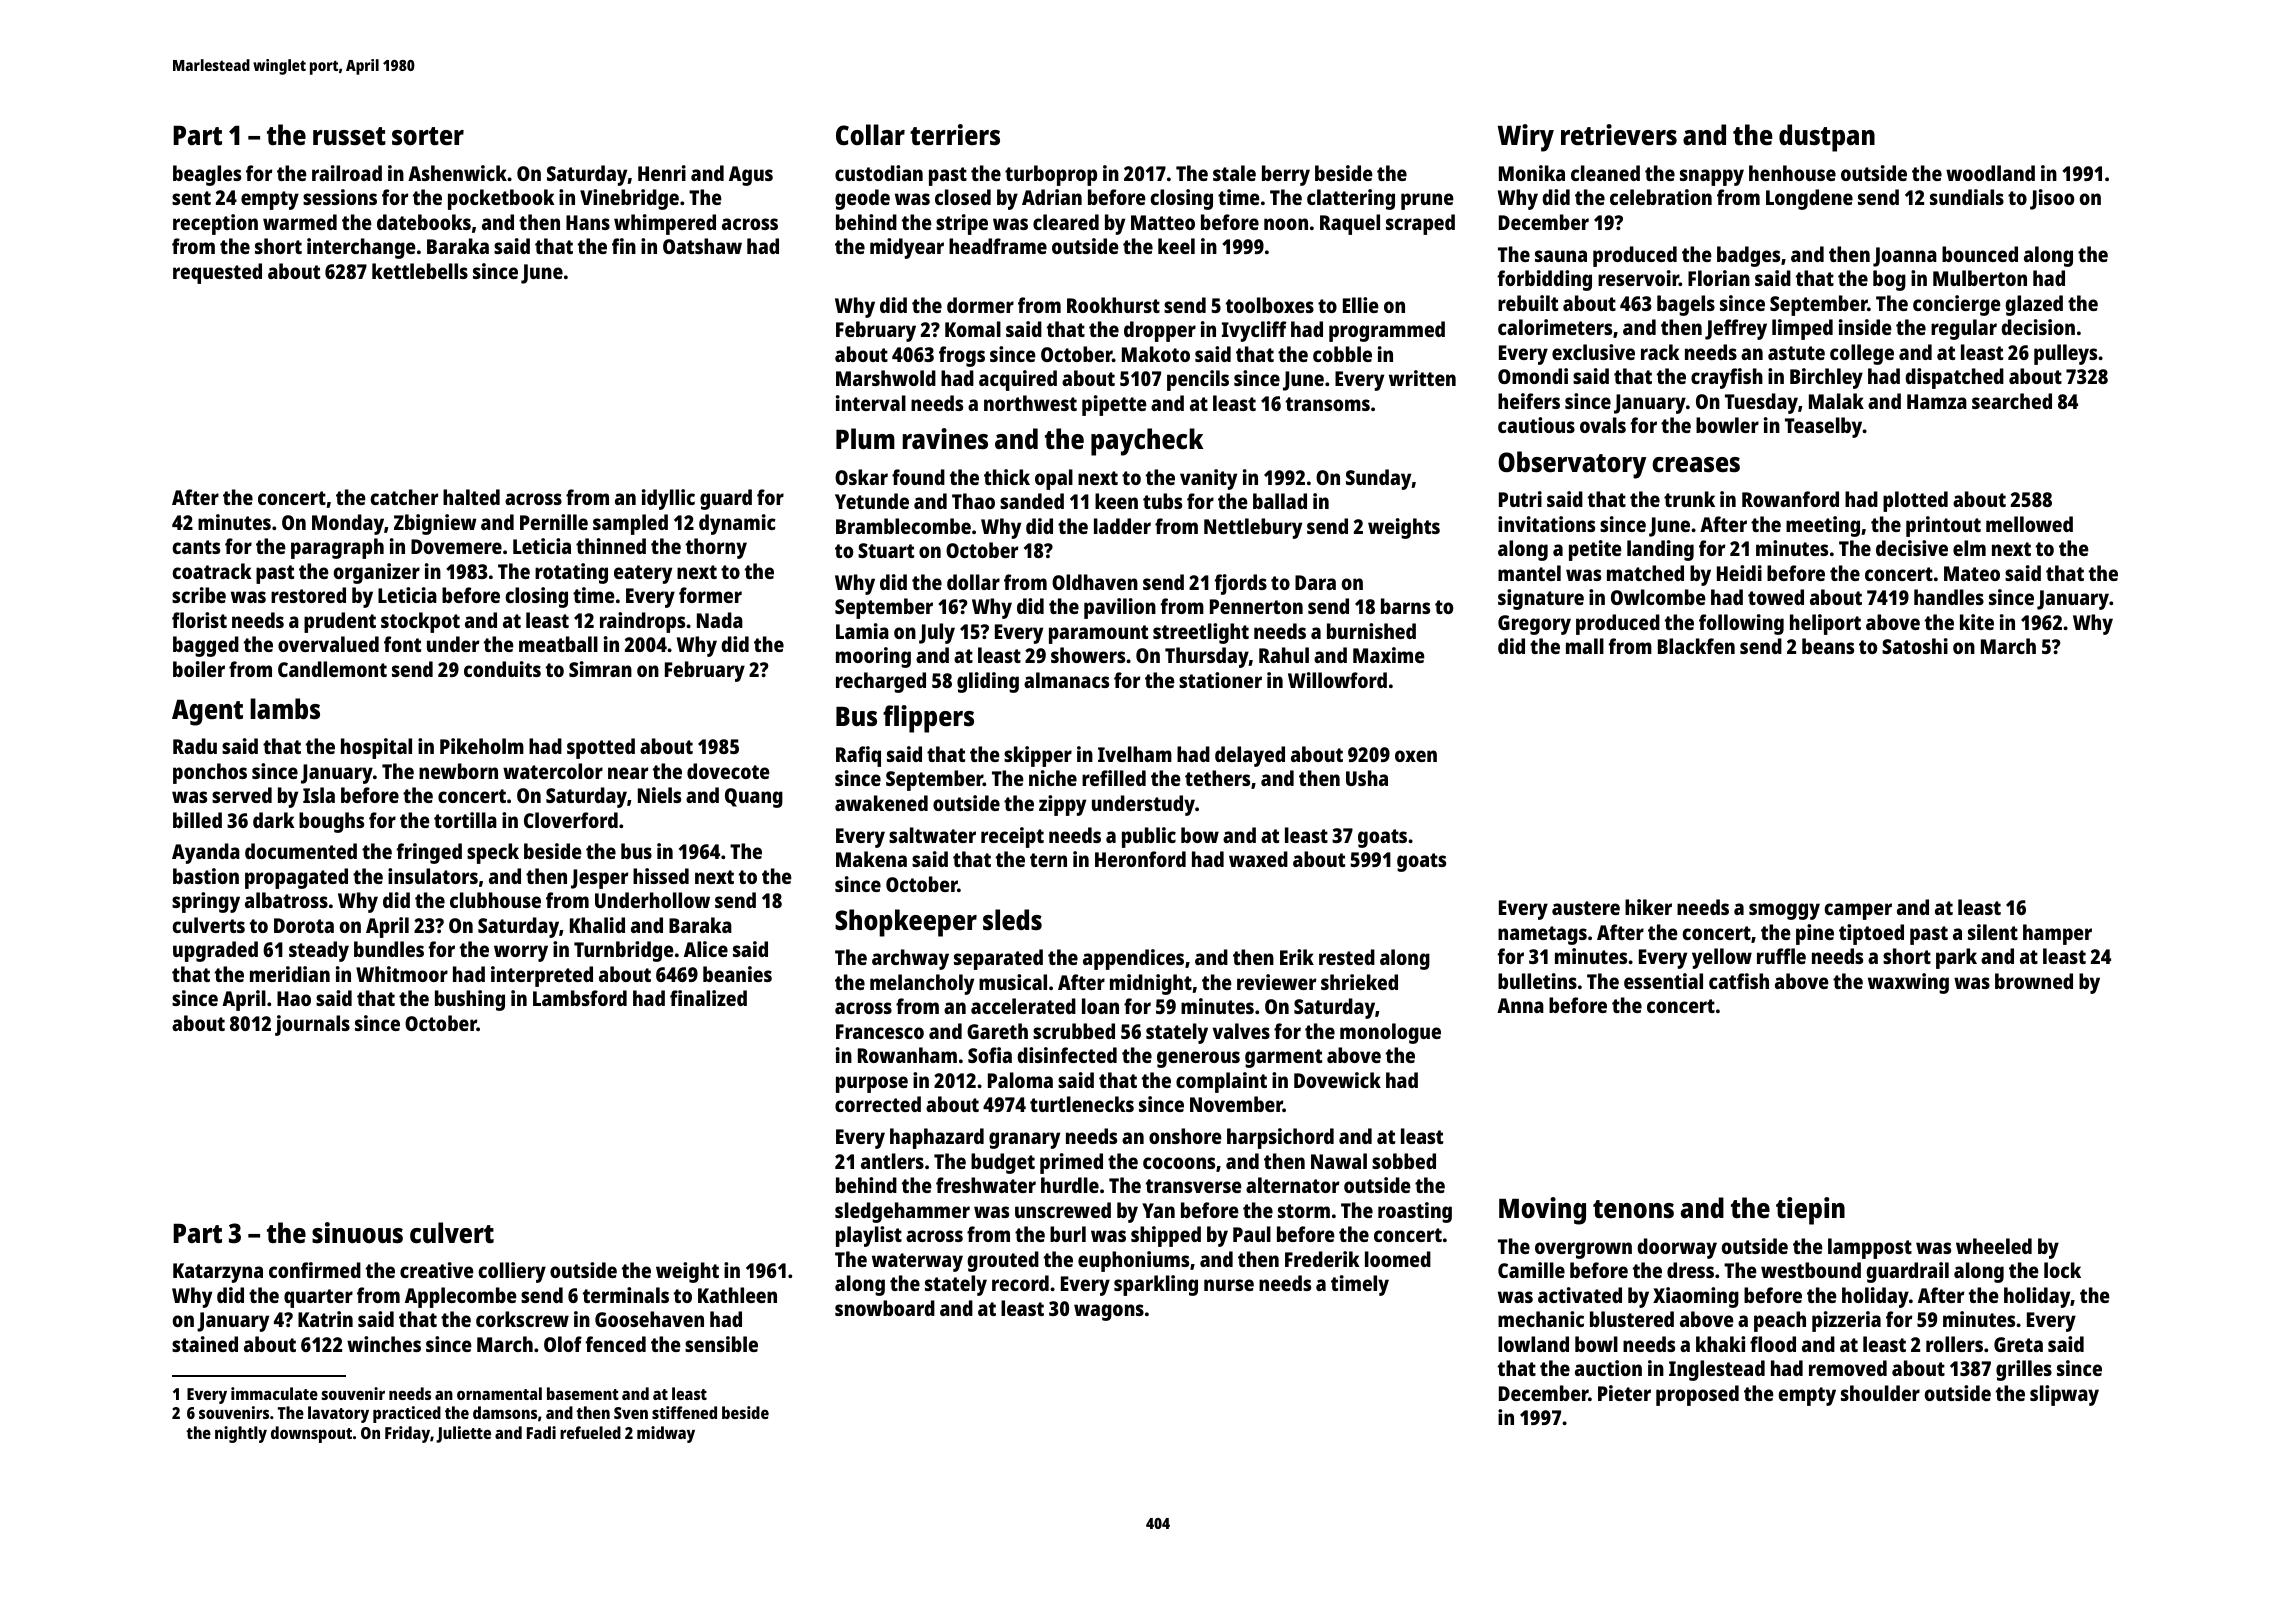 Image resolution: width=2292 pixels, height=1620 pixels. Describe the element at coordinates (1541, 599) in the screenshot. I see `signature` at that location.
